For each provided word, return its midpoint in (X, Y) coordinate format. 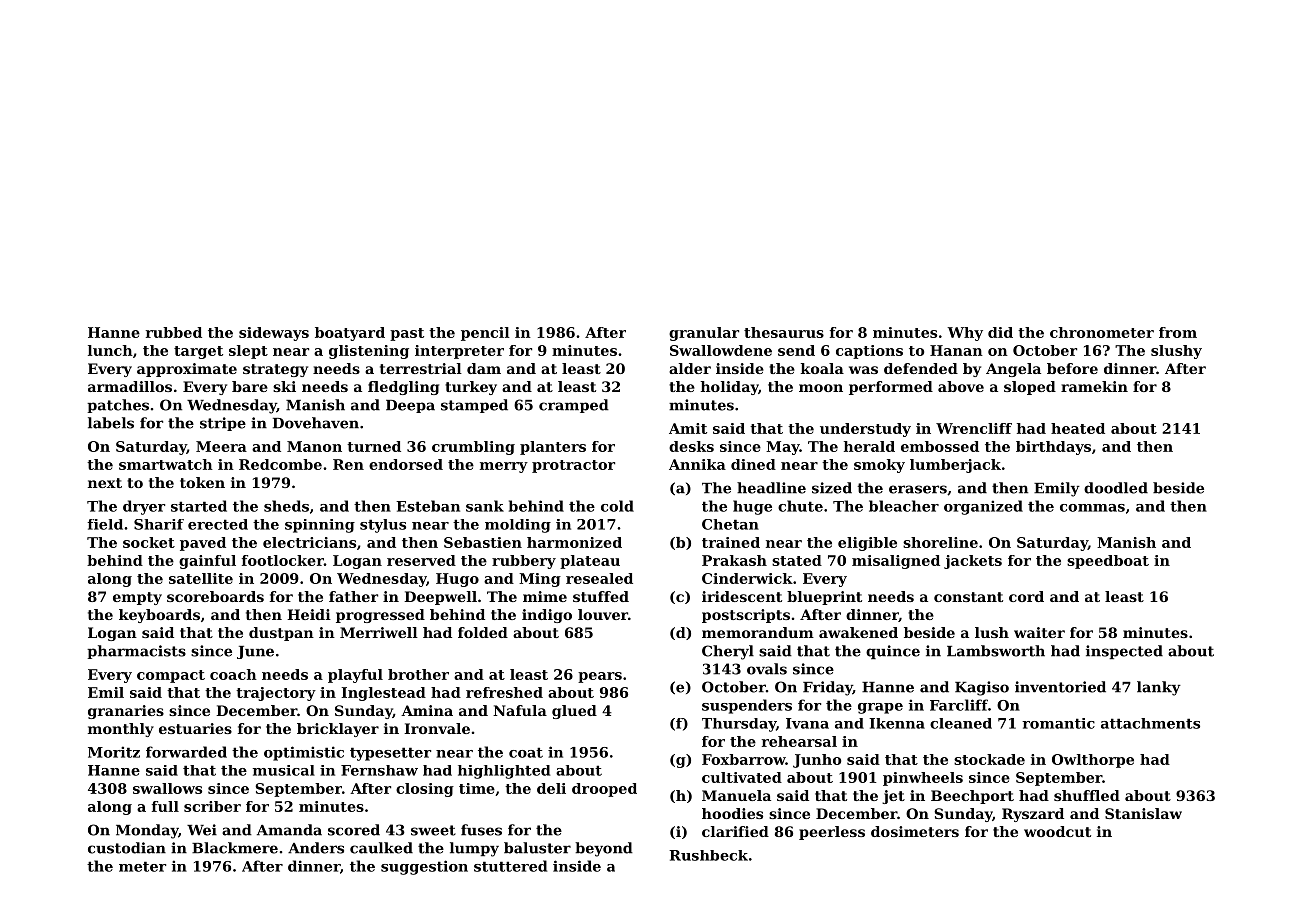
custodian (127, 848)
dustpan (281, 634)
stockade (989, 759)
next (105, 483)
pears (600, 677)
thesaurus (784, 332)
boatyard (350, 334)
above (961, 386)
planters (553, 448)
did (1000, 332)
